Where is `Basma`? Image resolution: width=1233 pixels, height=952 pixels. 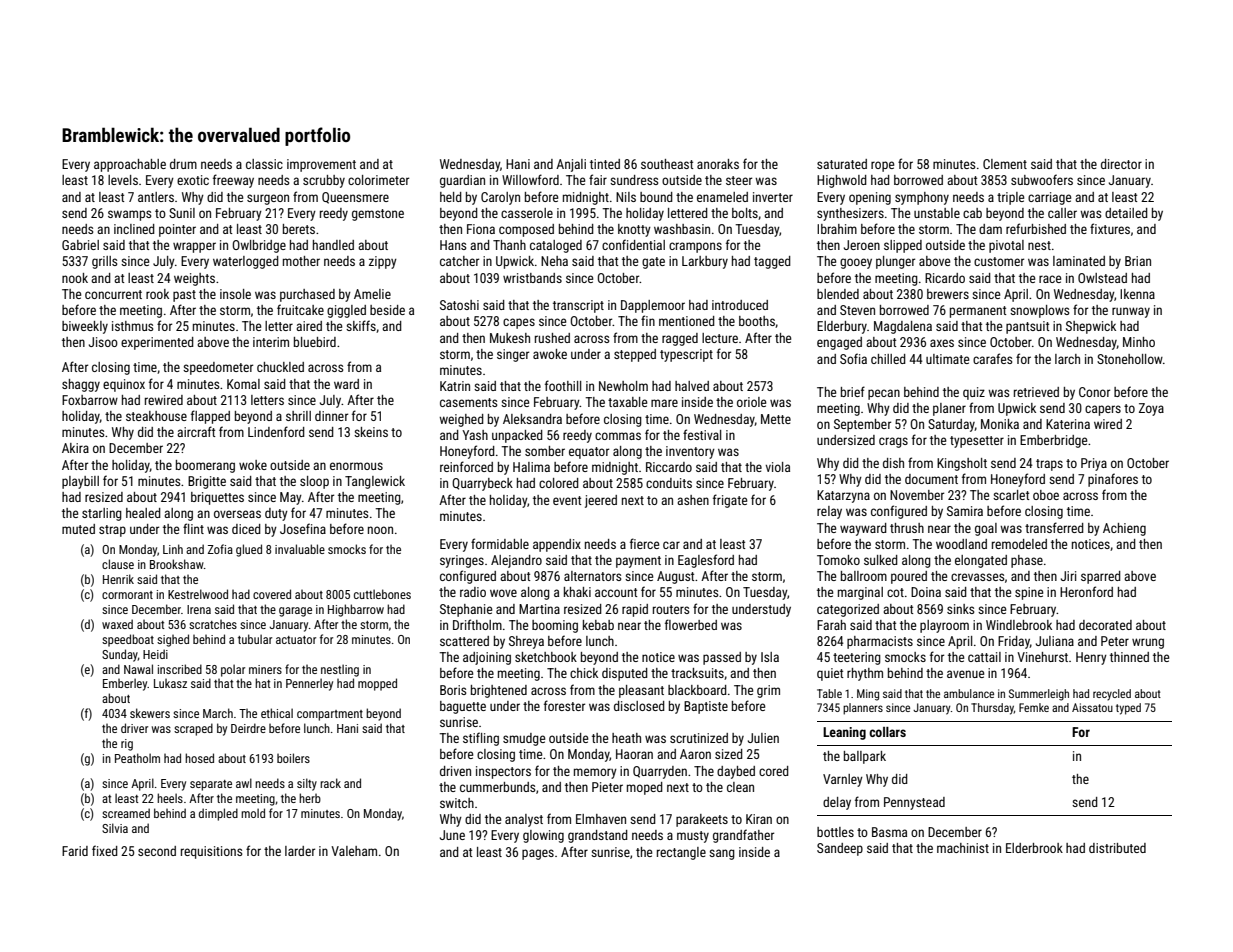 Basma is located at coordinates (889, 832).
